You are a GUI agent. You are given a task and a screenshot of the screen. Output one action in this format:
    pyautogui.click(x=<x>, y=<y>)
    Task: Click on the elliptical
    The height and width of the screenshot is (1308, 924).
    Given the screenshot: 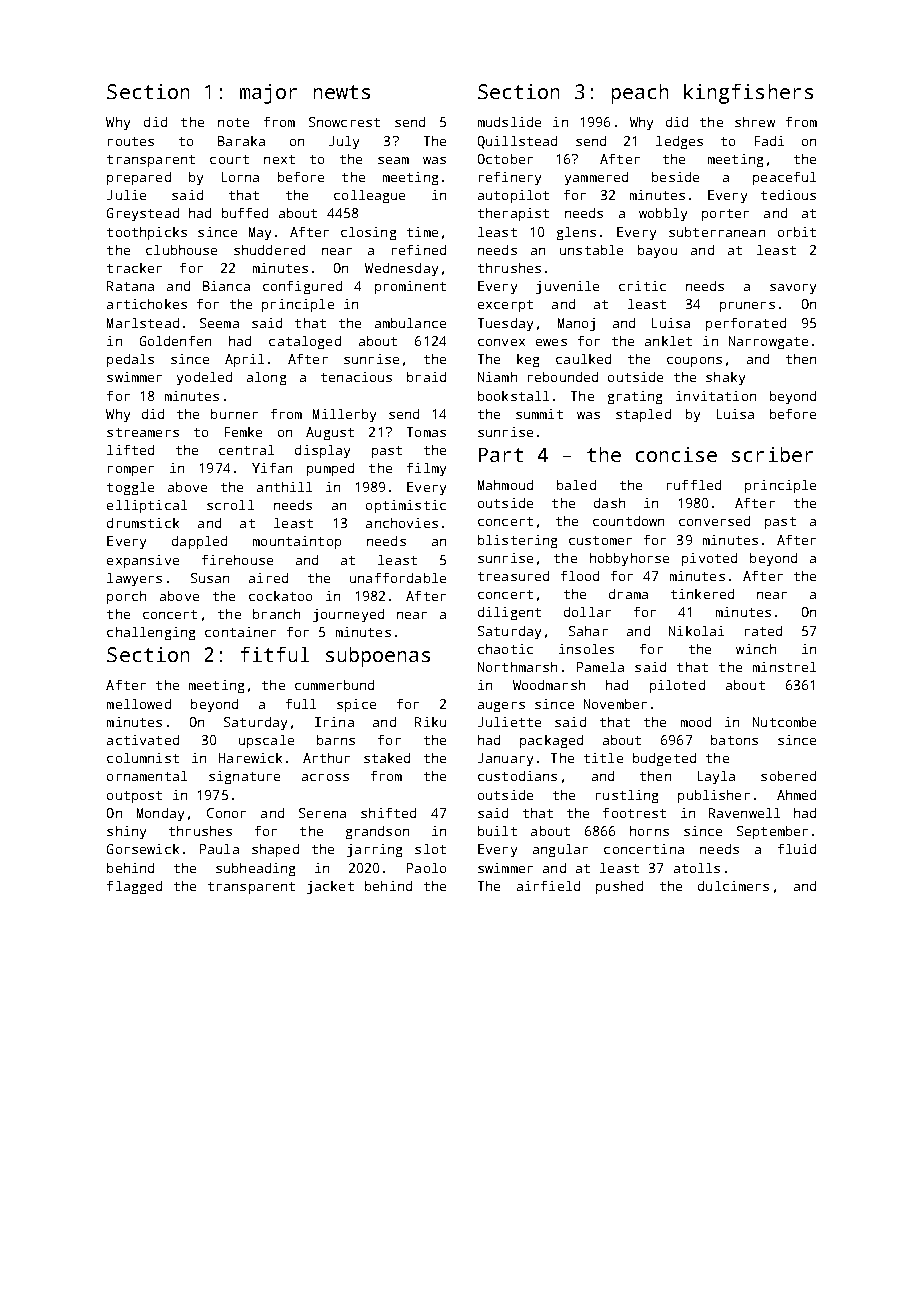 What is the action you would take?
    pyautogui.click(x=147, y=506)
